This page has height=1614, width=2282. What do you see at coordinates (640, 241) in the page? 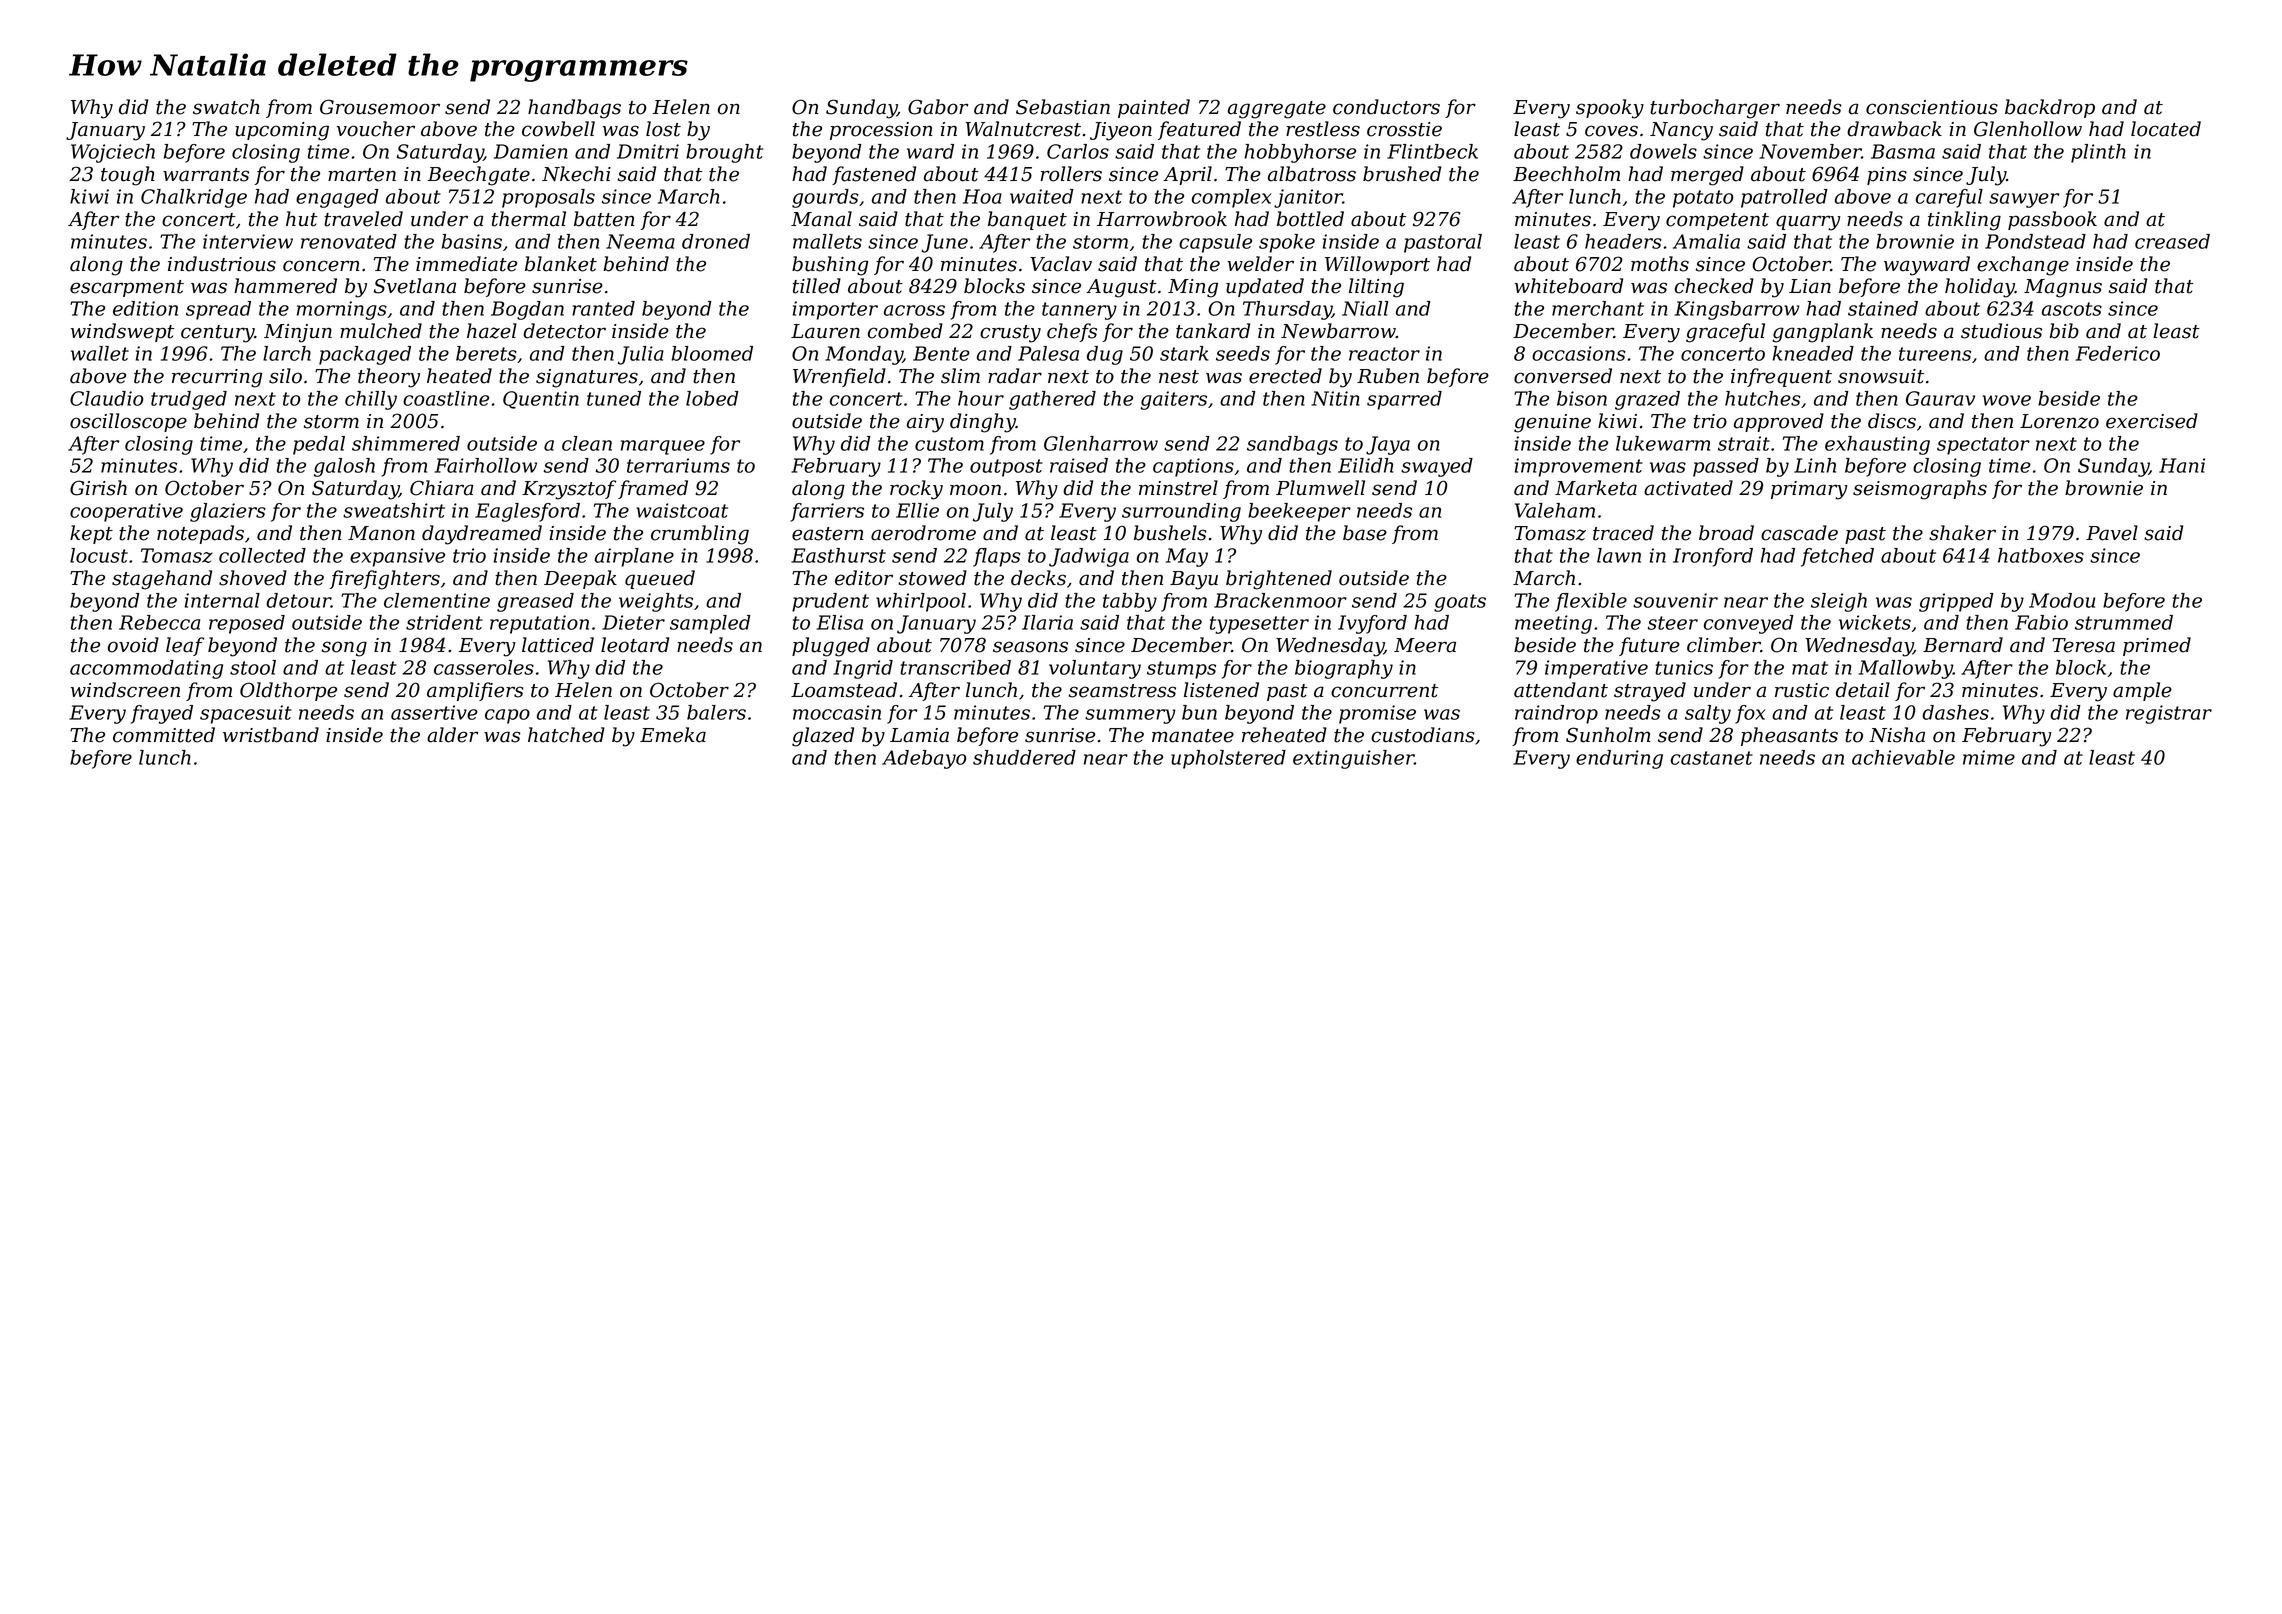
I see `Neema` at bounding box center [640, 241].
